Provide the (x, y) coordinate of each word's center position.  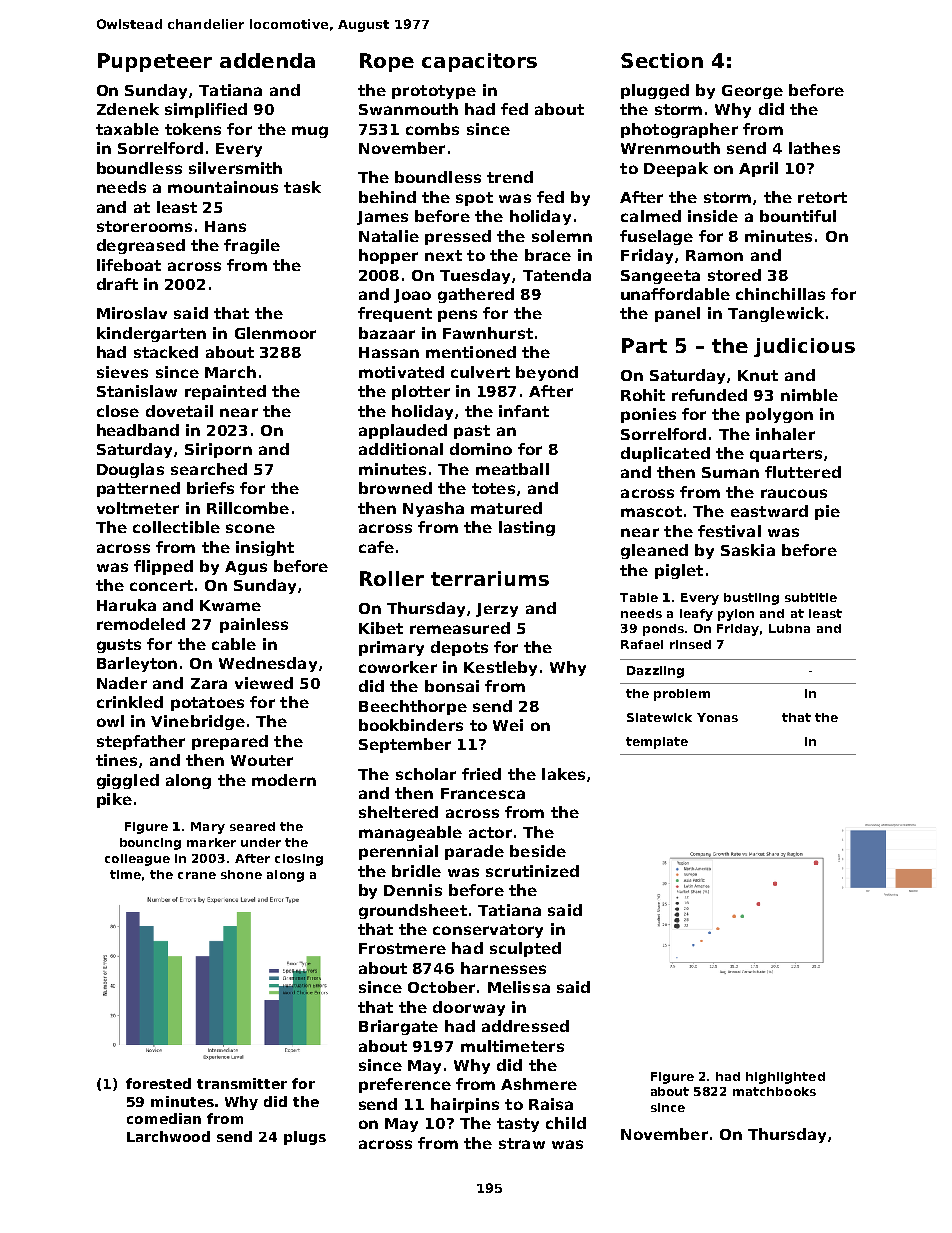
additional (401, 449)
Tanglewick (776, 314)
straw (522, 1143)
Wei (508, 725)
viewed (264, 683)
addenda (267, 60)
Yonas (717, 717)
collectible (176, 527)
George (752, 92)
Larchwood (168, 1136)
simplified (206, 110)
